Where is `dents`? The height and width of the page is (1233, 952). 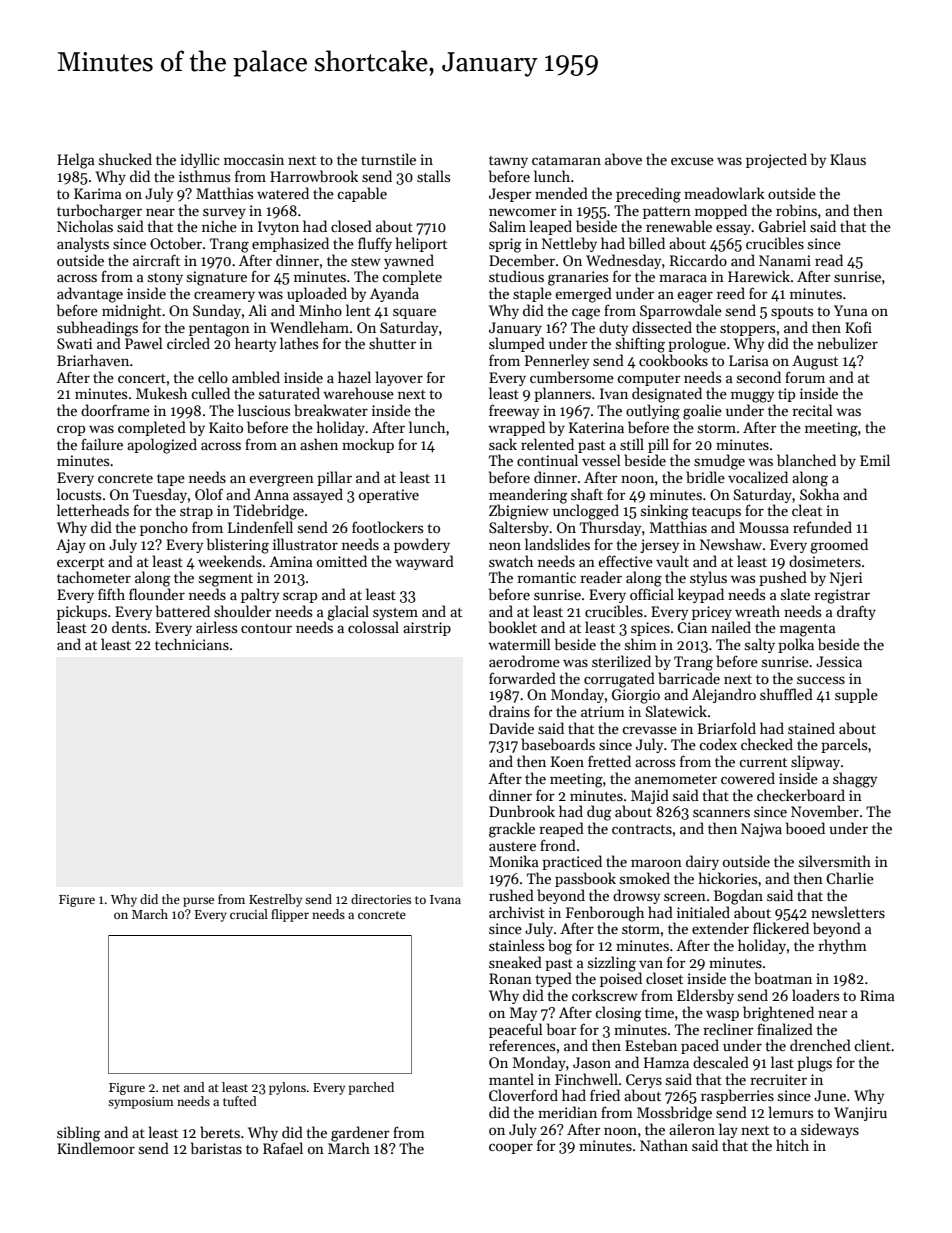
dents is located at coordinates (129, 627).
